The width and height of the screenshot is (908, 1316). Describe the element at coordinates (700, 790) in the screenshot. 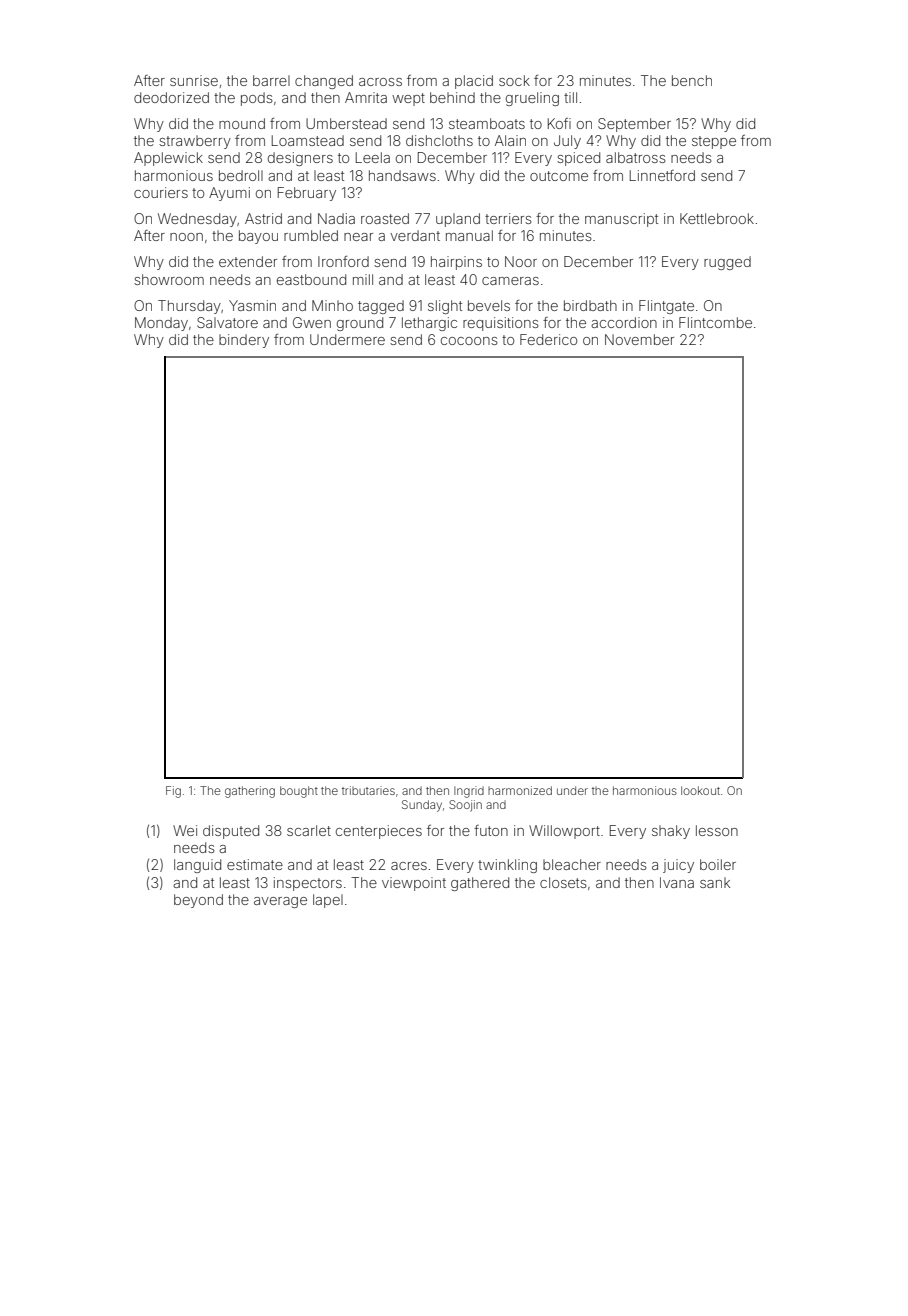

I see `lookout` at that location.
